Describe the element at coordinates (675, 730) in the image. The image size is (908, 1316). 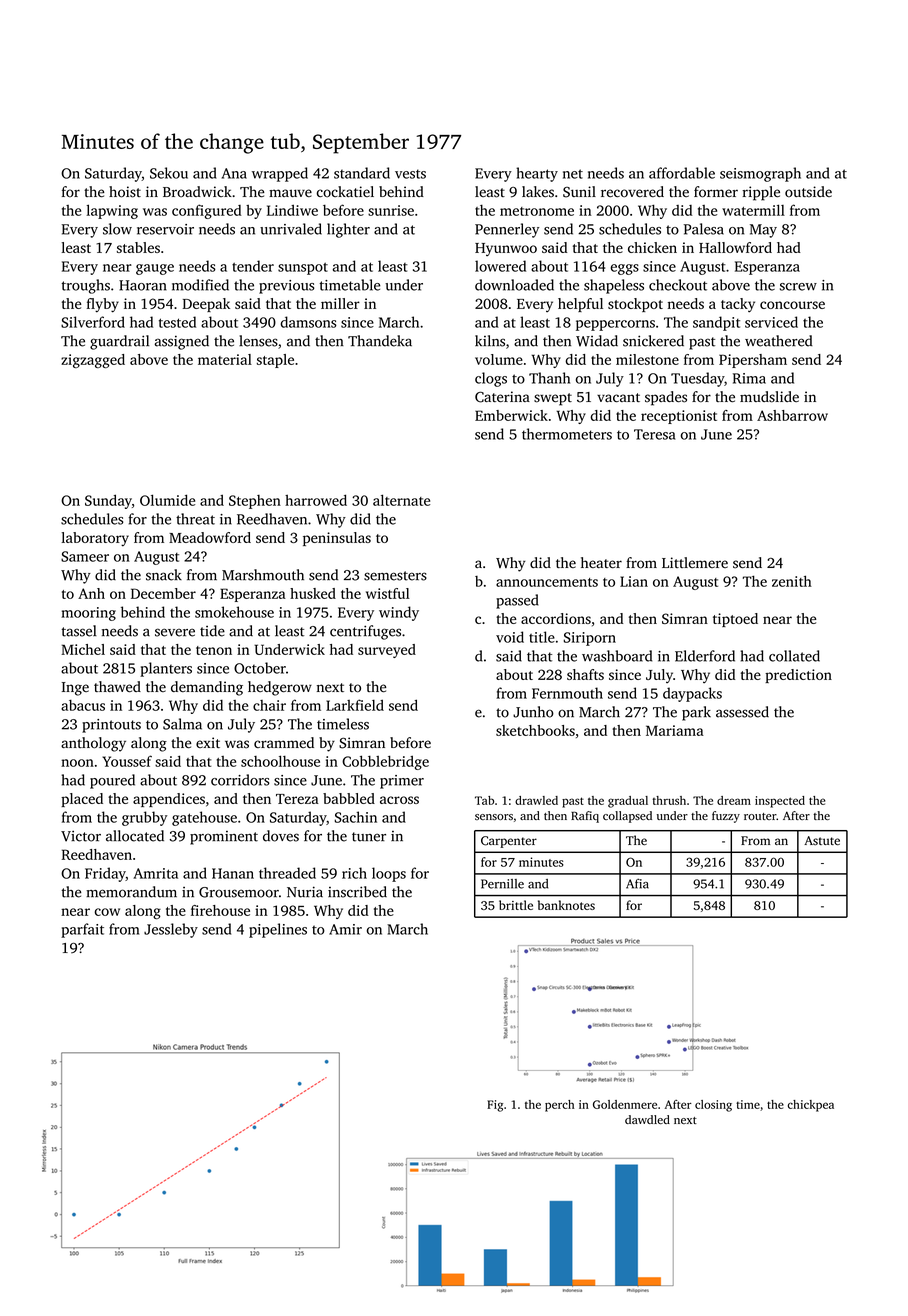
I see `Mariama` at that location.
